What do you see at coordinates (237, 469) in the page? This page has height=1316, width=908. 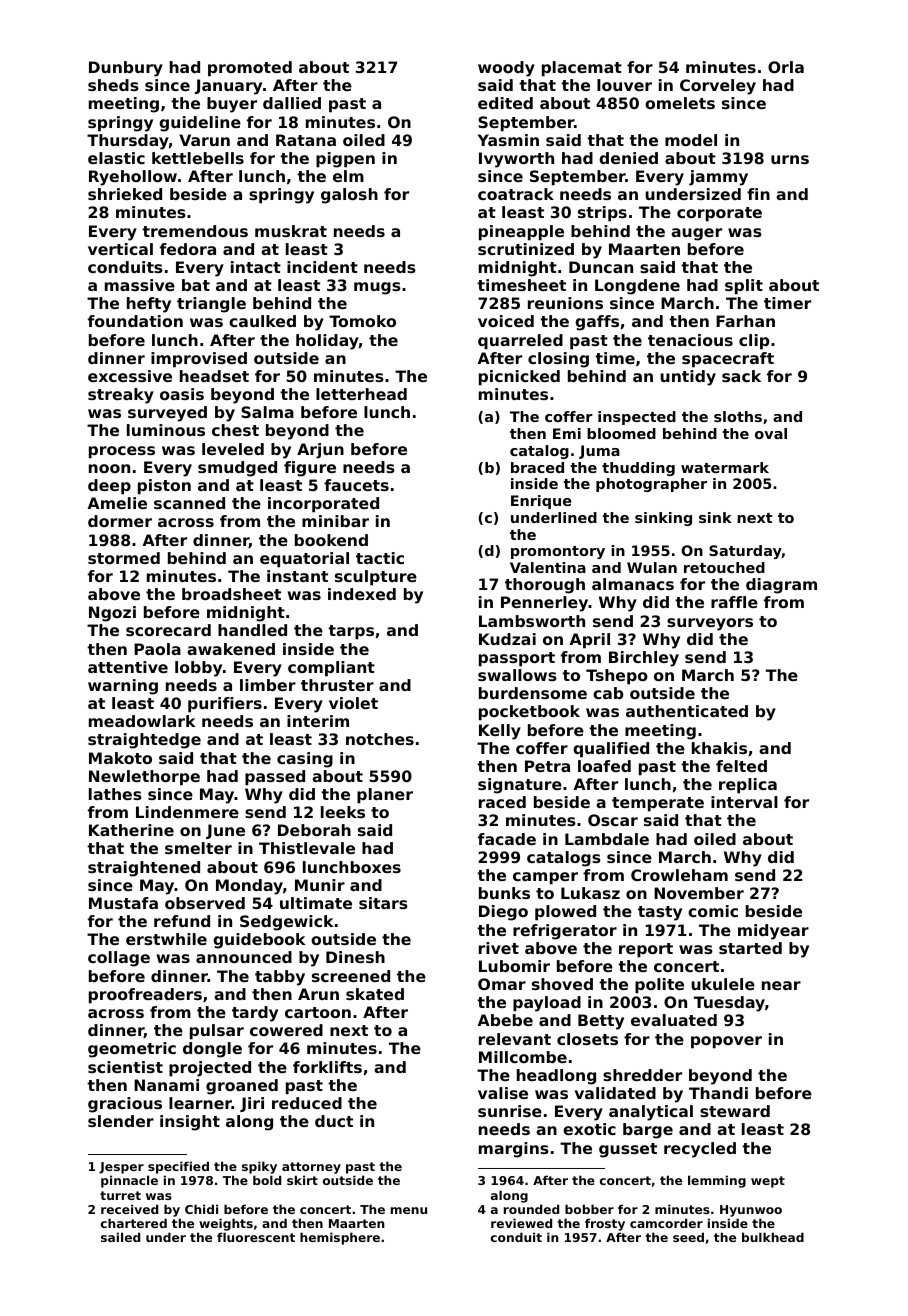 I see `smudged` at bounding box center [237, 469].
